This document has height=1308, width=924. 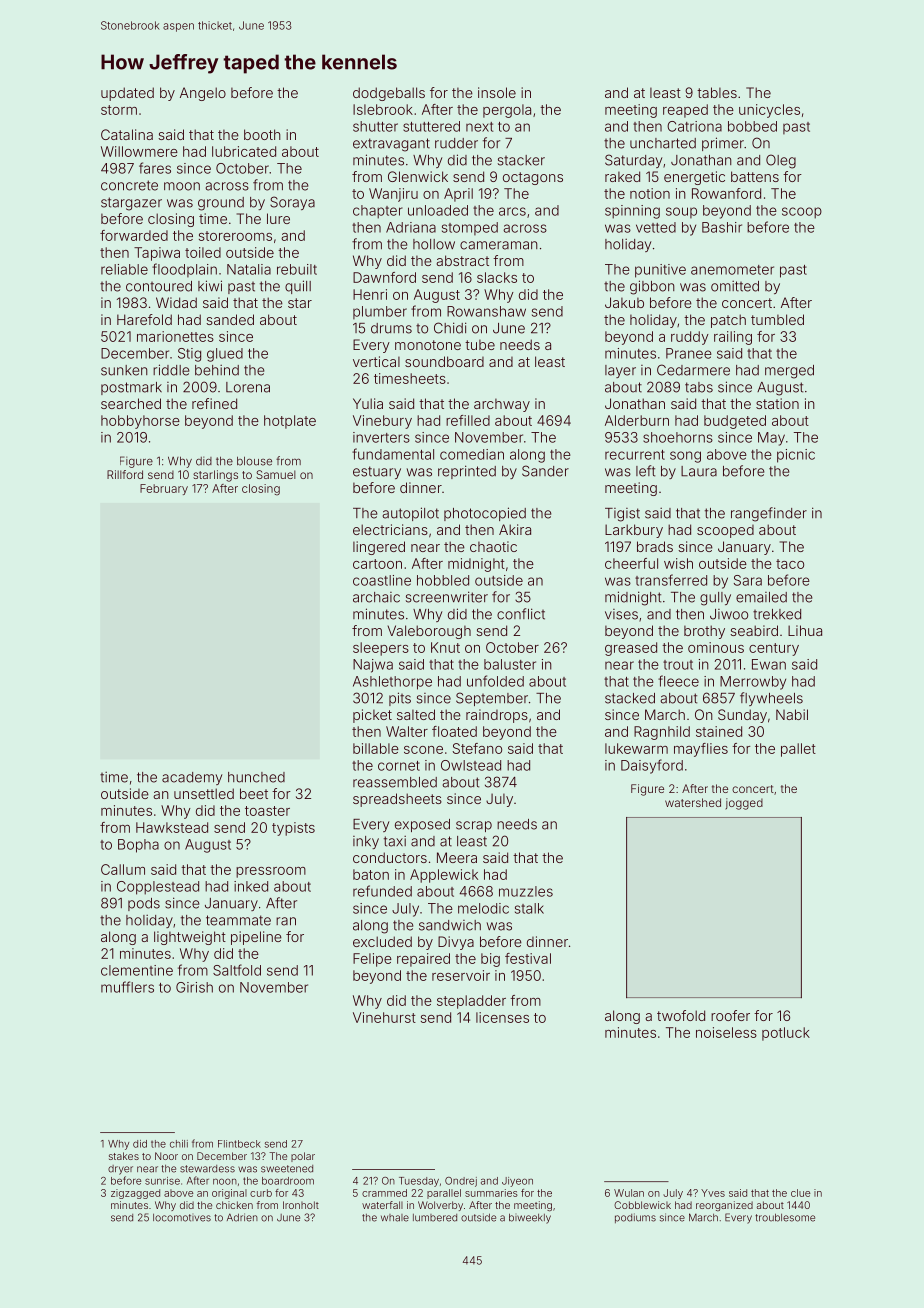 I want to click on stewardess, so click(x=207, y=1169).
